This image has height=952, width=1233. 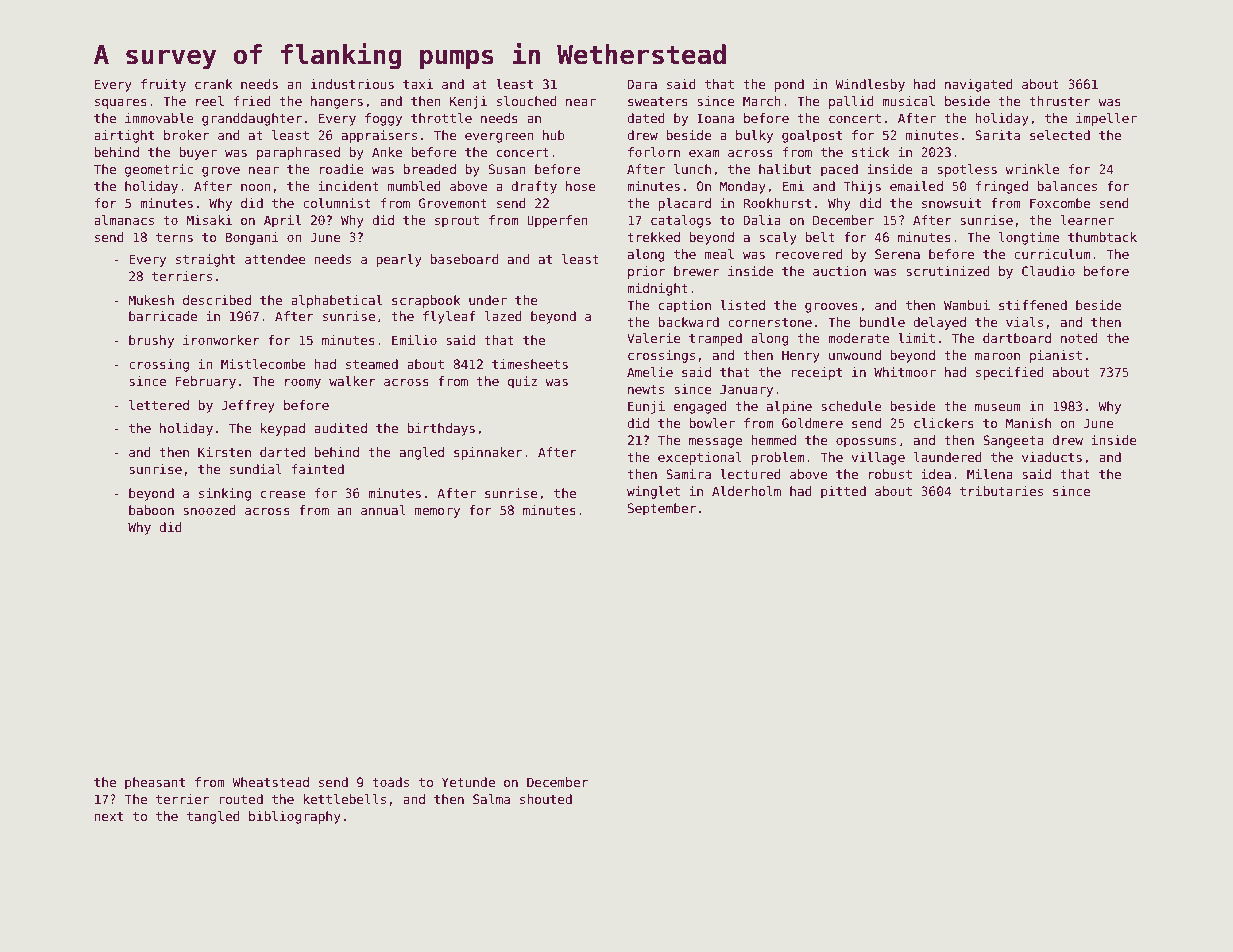 What do you see at coordinates (967, 170) in the image?
I see `spotless` at bounding box center [967, 170].
